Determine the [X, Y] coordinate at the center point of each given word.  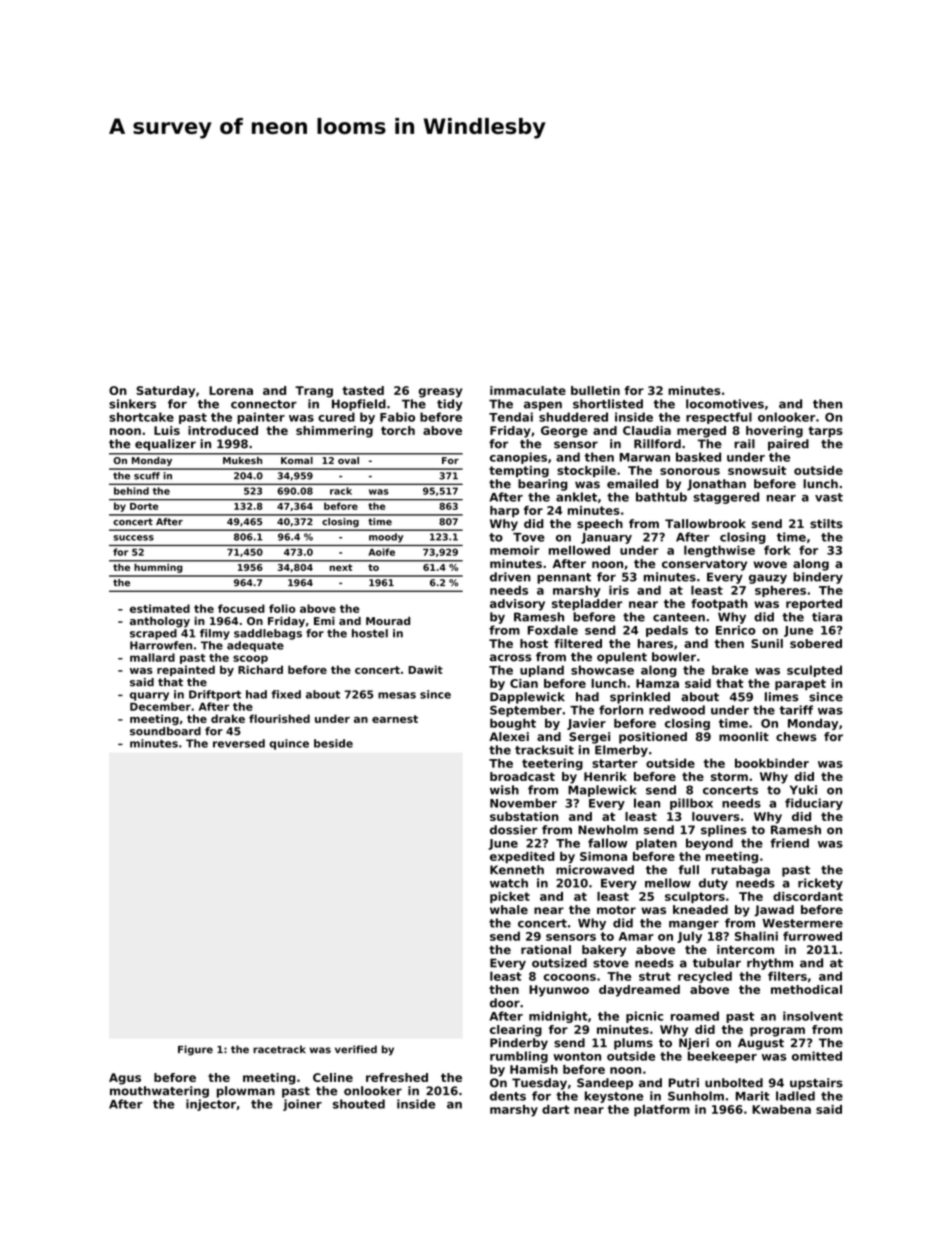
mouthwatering [159, 1092]
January [606, 538]
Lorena [231, 390]
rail [744, 444]
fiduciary [814, 804]
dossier [514, 830]
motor [616, 909]
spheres [780, 591]
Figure [195, 1050]
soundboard [165, 731]
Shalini [756, 936]
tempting [519, 472]
